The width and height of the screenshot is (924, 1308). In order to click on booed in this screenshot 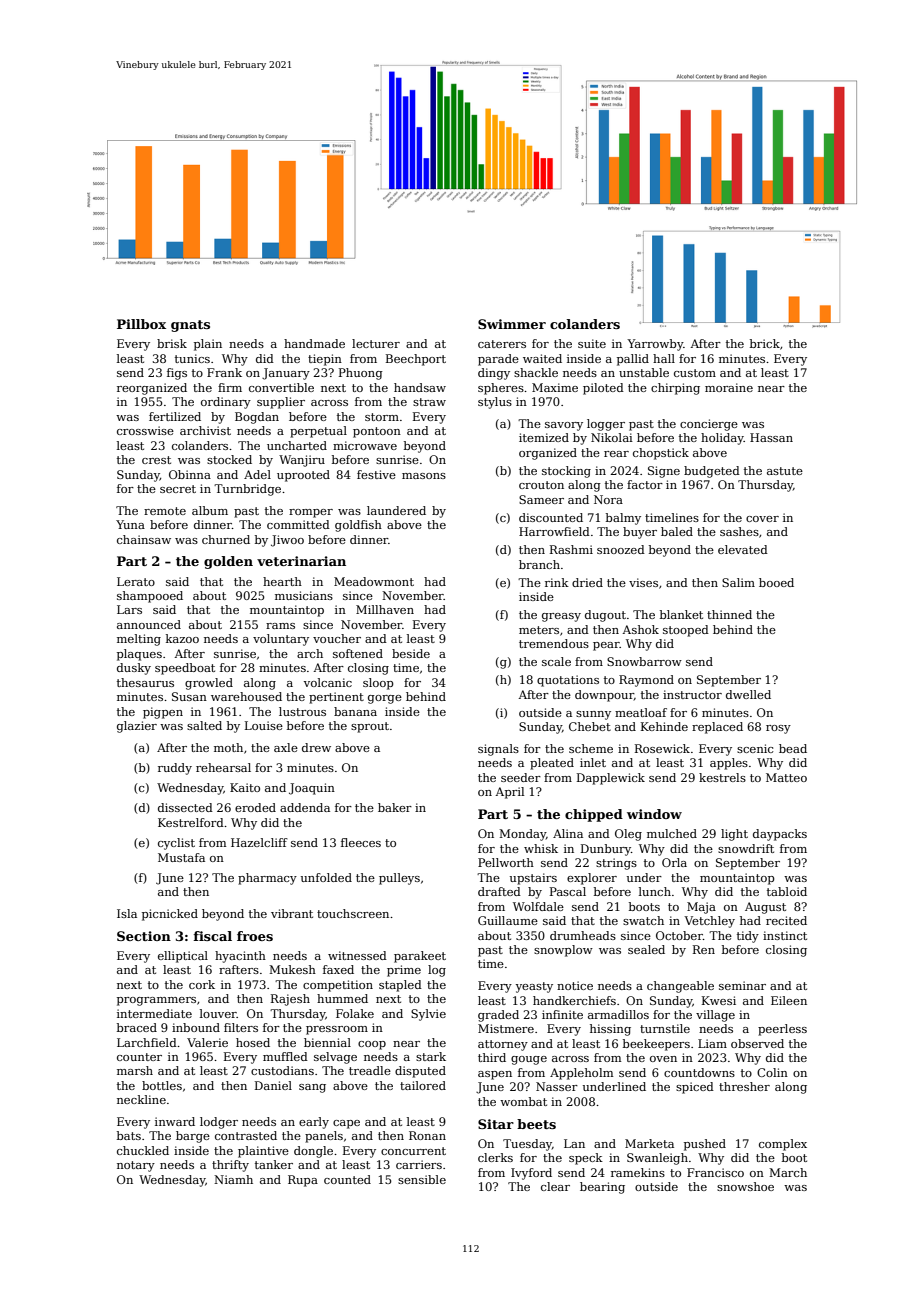, I will do `click(776, 582)`.
